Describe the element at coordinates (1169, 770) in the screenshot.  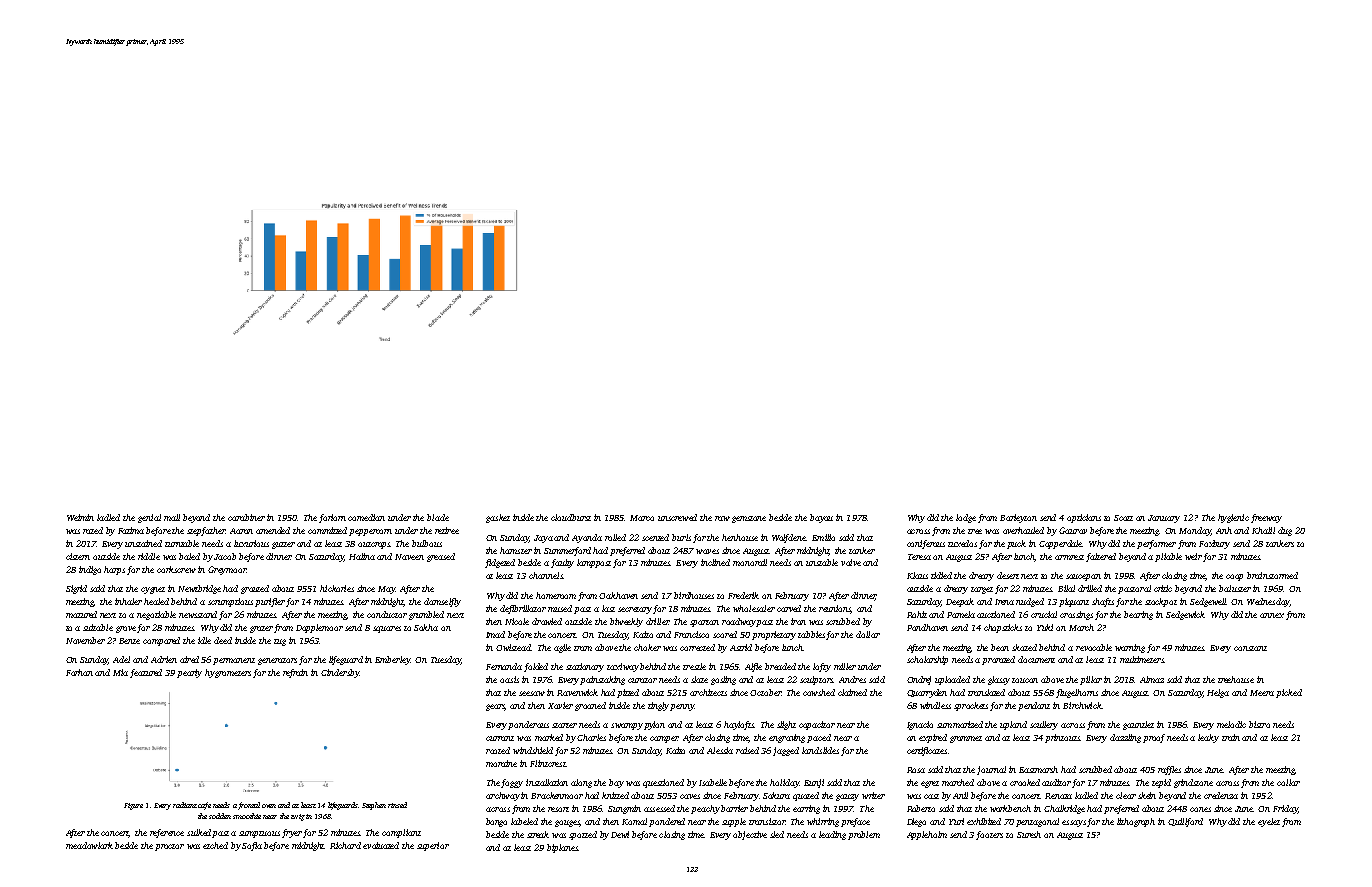
I see `raffles` at that location.
